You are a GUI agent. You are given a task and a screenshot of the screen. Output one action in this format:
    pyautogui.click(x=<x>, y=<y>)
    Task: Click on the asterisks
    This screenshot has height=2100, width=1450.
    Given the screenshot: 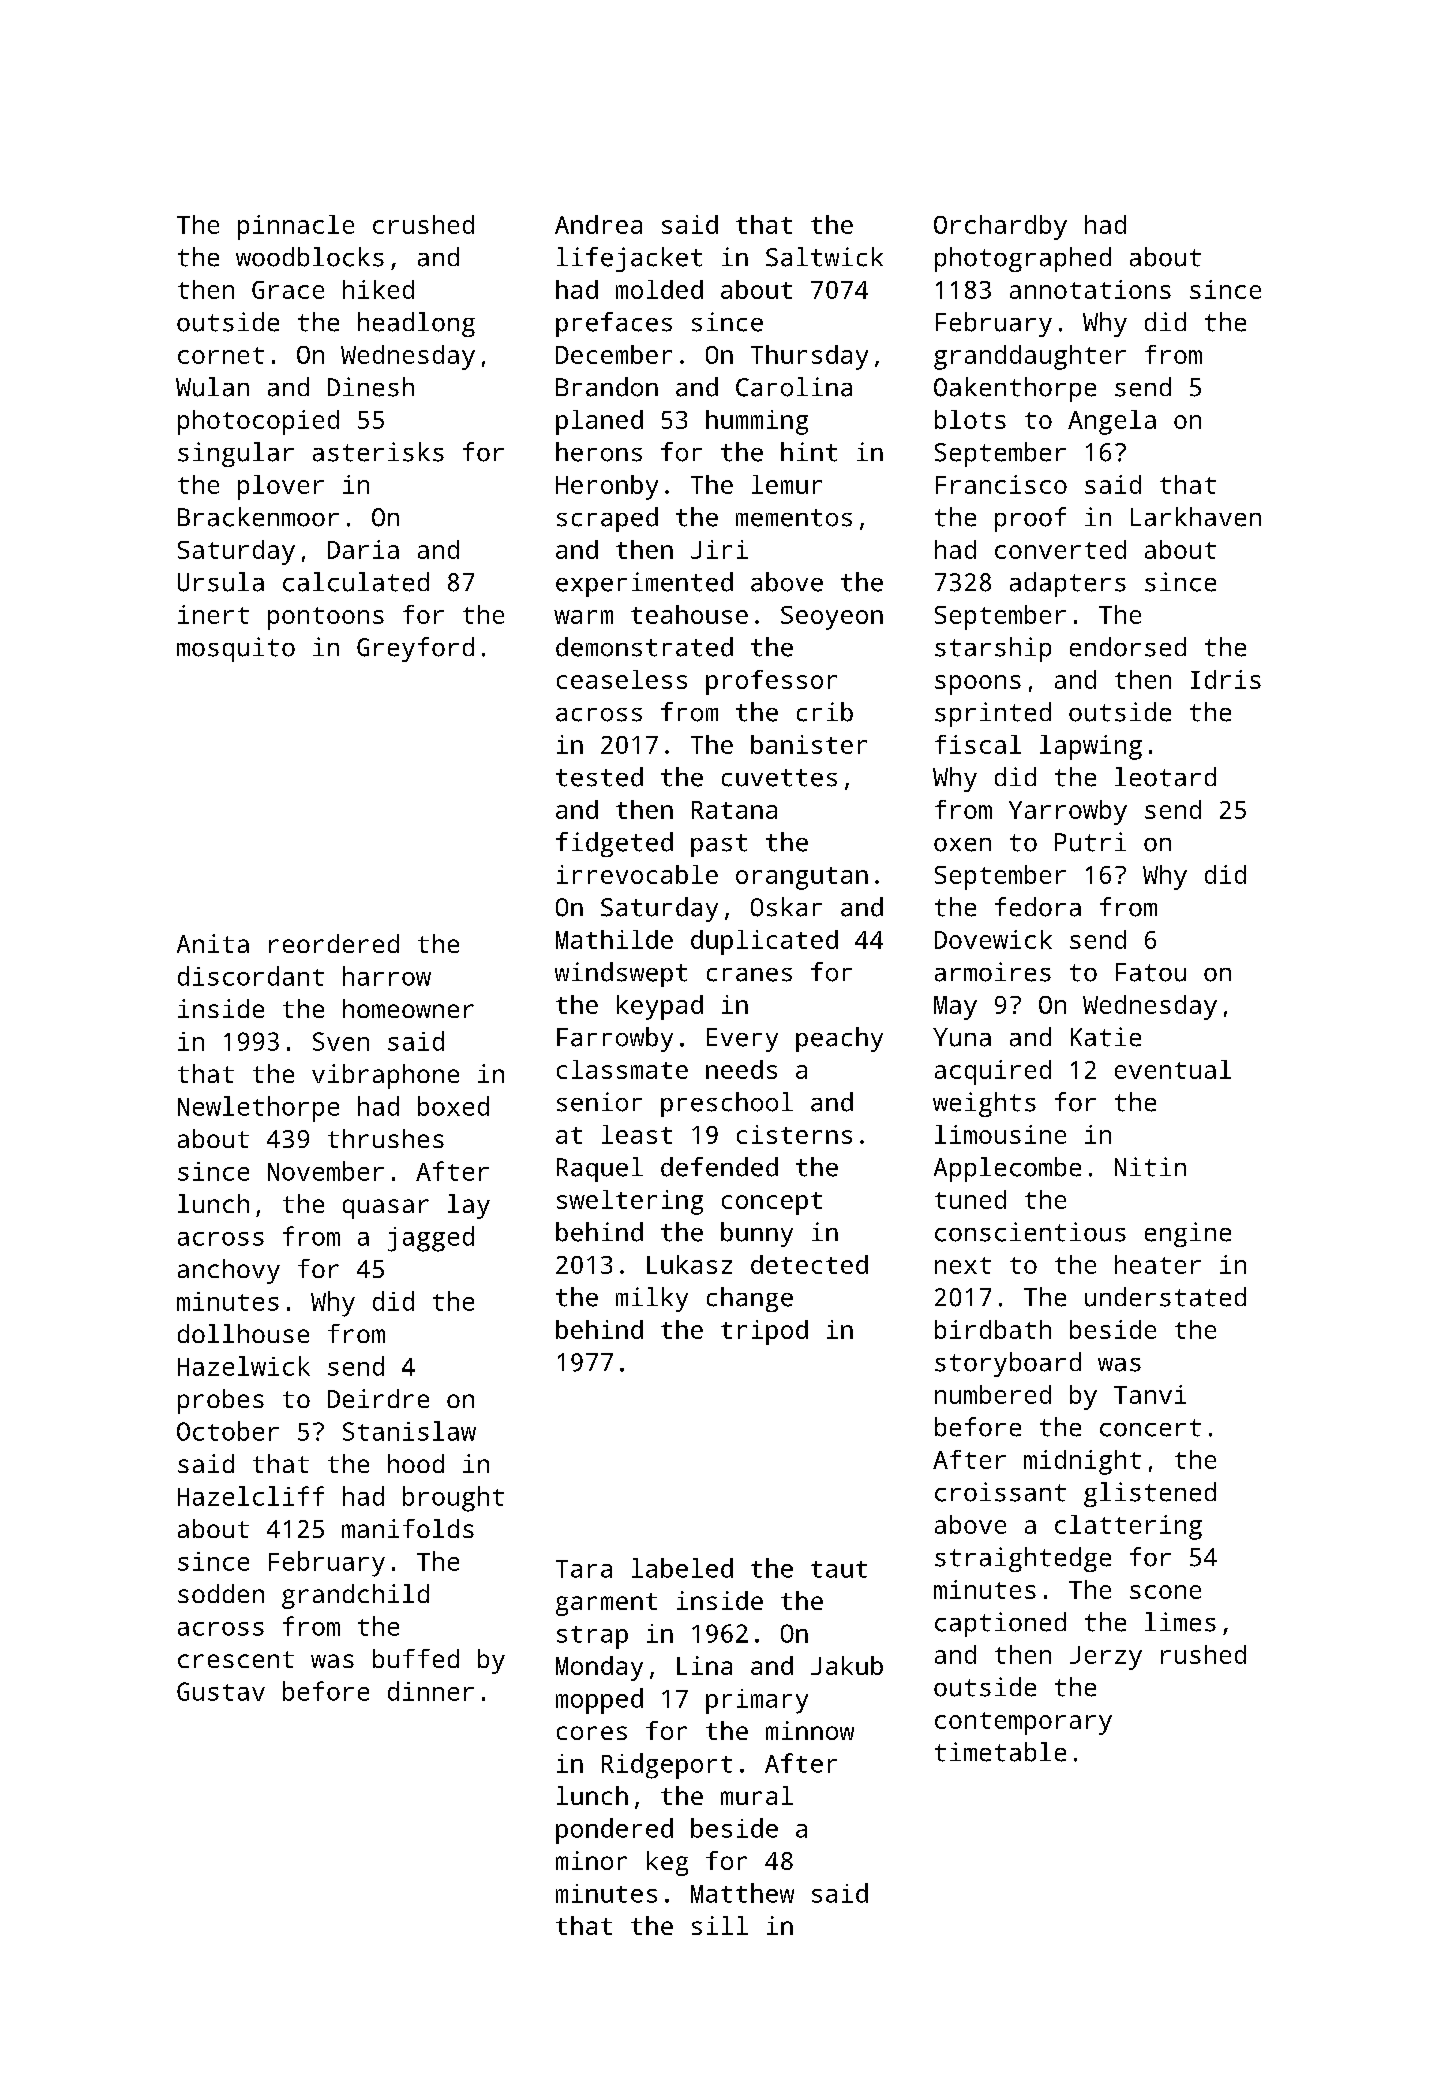 What is the action you would take?
    pyautogui.click(x=378, y=452)
